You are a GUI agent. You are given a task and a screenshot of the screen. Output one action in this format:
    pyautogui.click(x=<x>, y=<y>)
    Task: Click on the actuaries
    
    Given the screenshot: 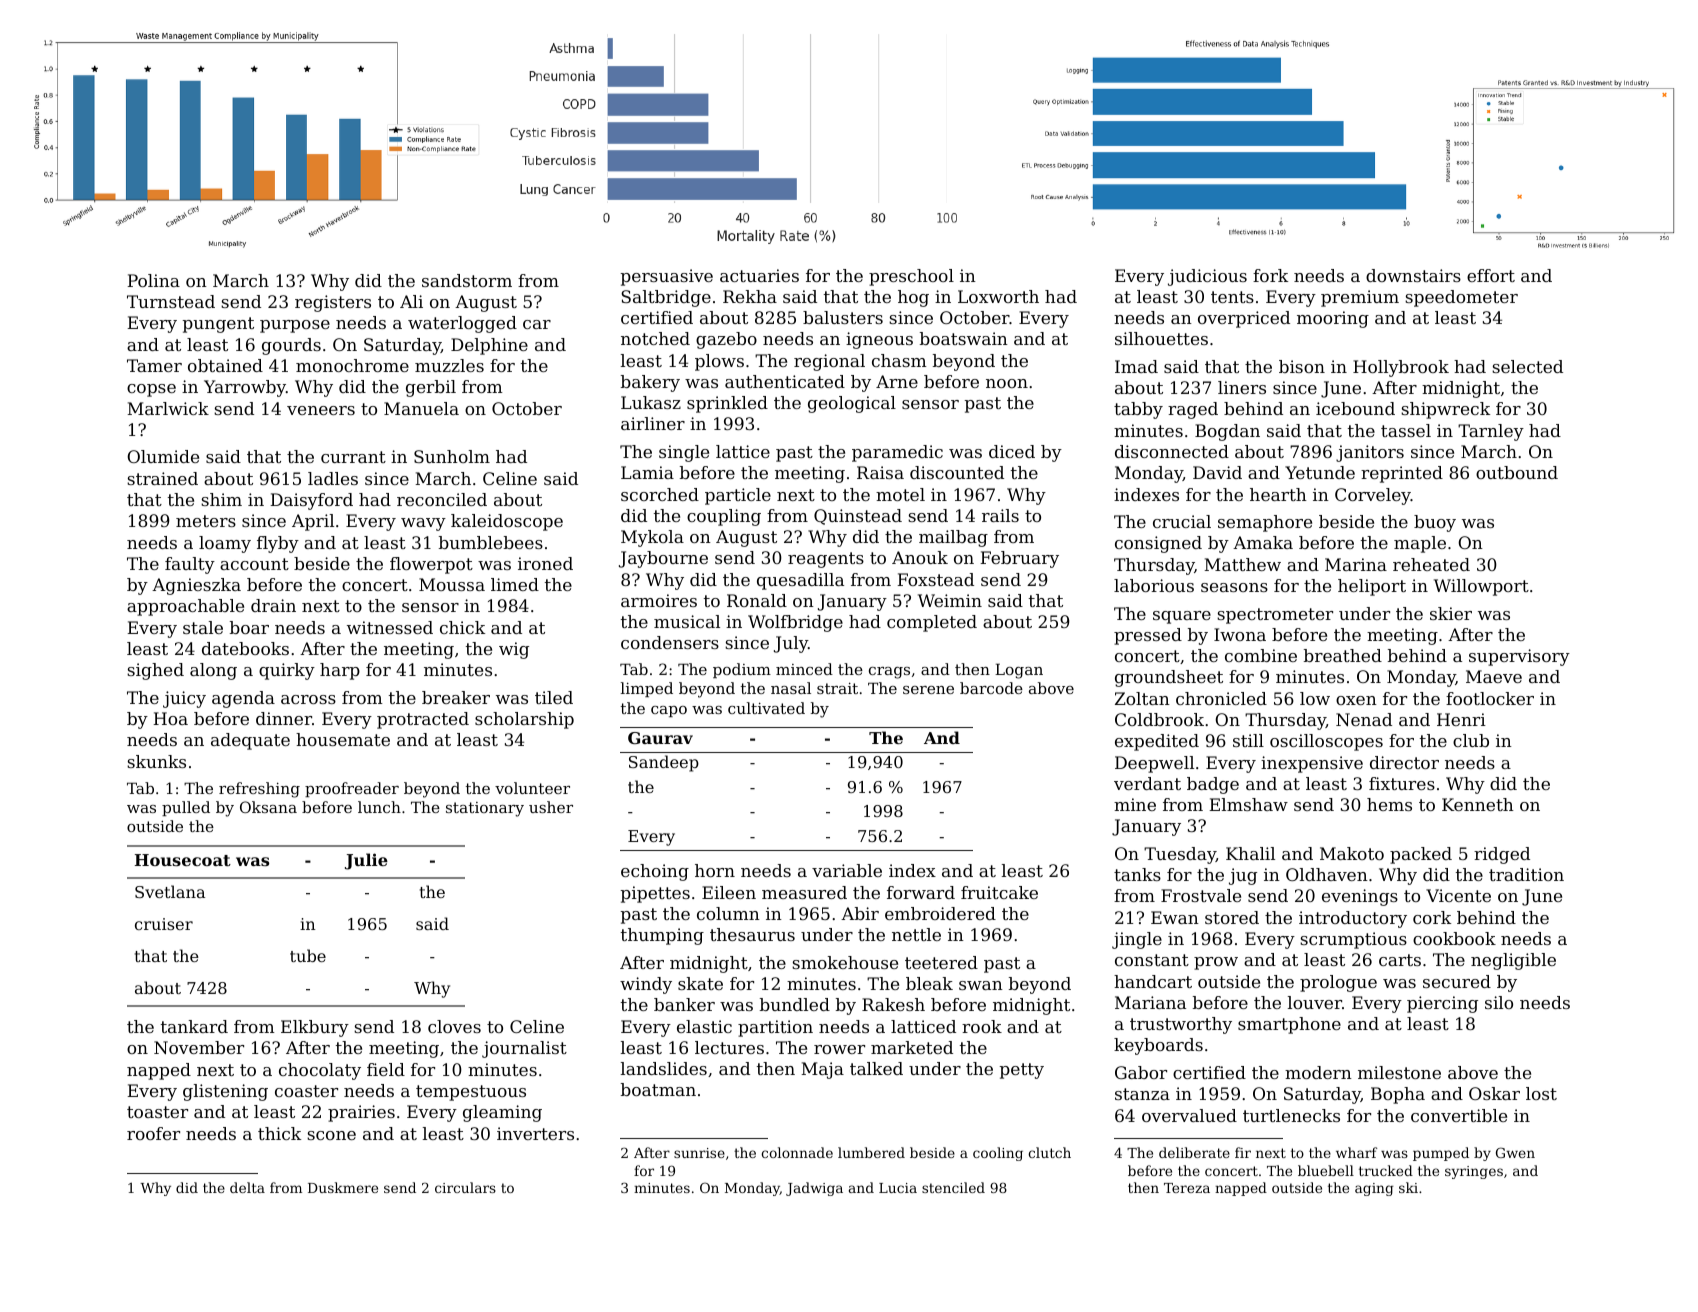 What is the action you would take?
    pyautogui.click(x=759, y=275)
